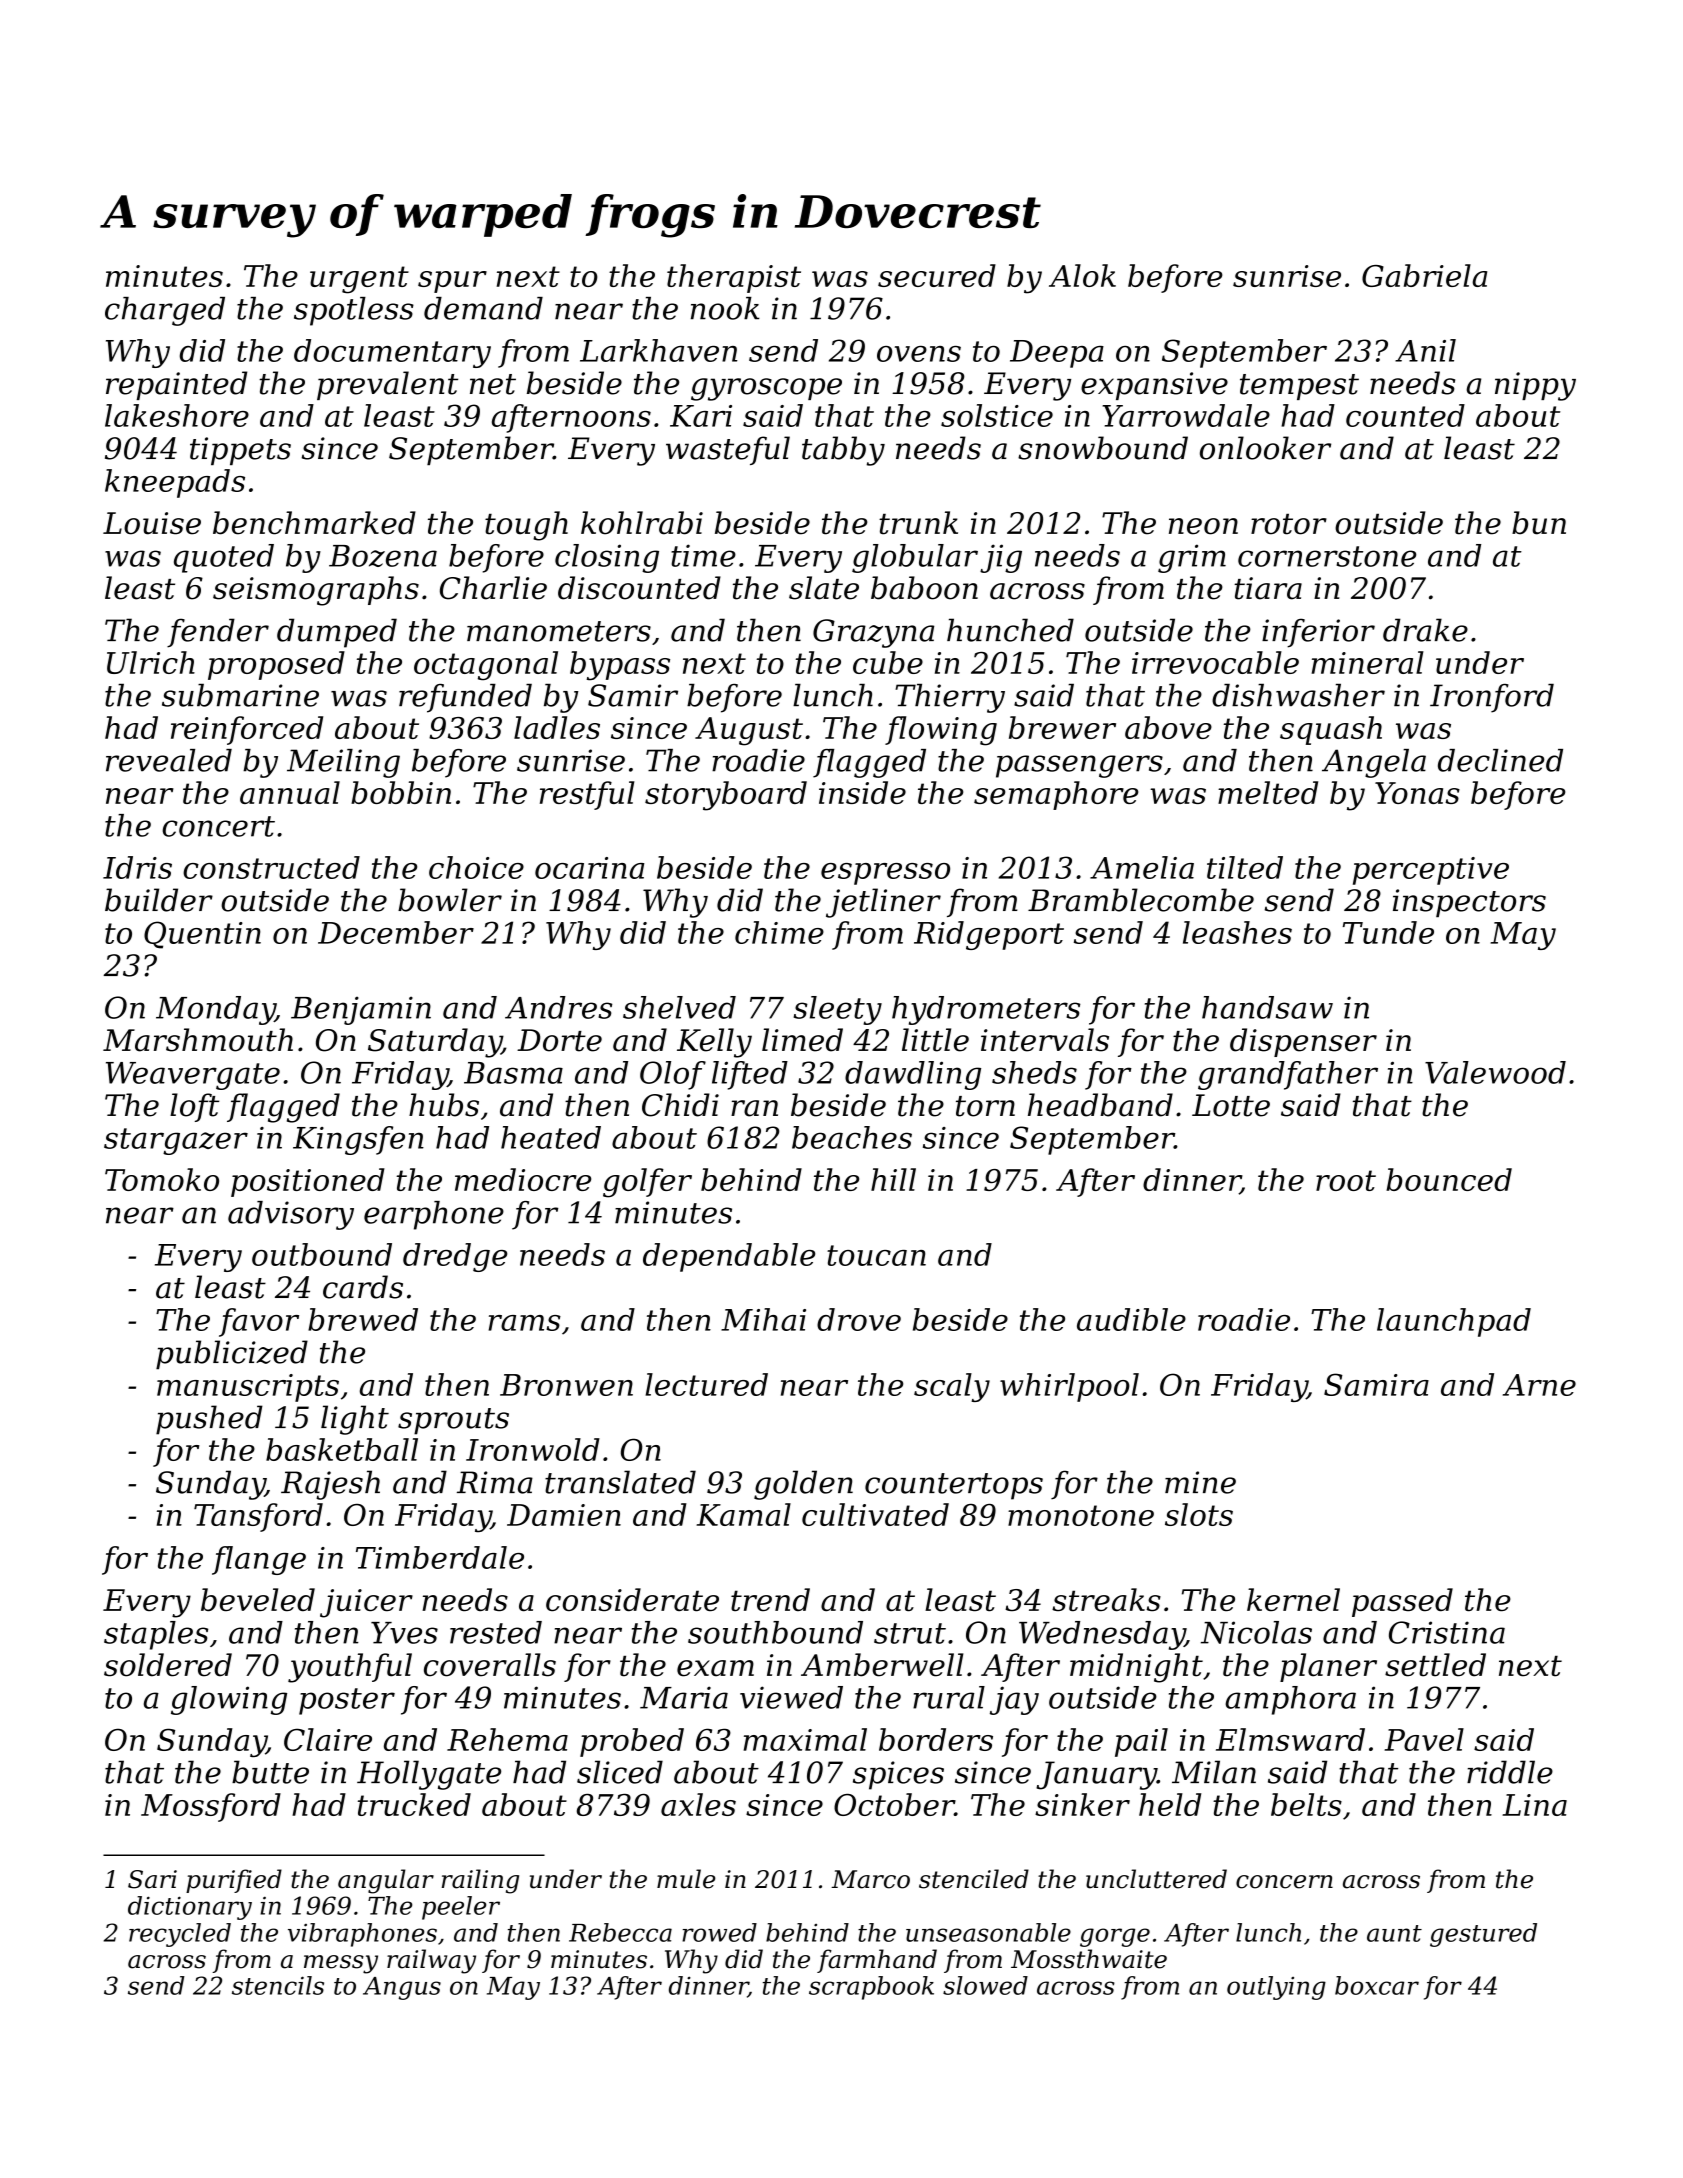 This screenshot has width=1683, height=2178. Describe the element at coordinates (1495, 1072) in the screenshot. I see `Valewood` at that location.
